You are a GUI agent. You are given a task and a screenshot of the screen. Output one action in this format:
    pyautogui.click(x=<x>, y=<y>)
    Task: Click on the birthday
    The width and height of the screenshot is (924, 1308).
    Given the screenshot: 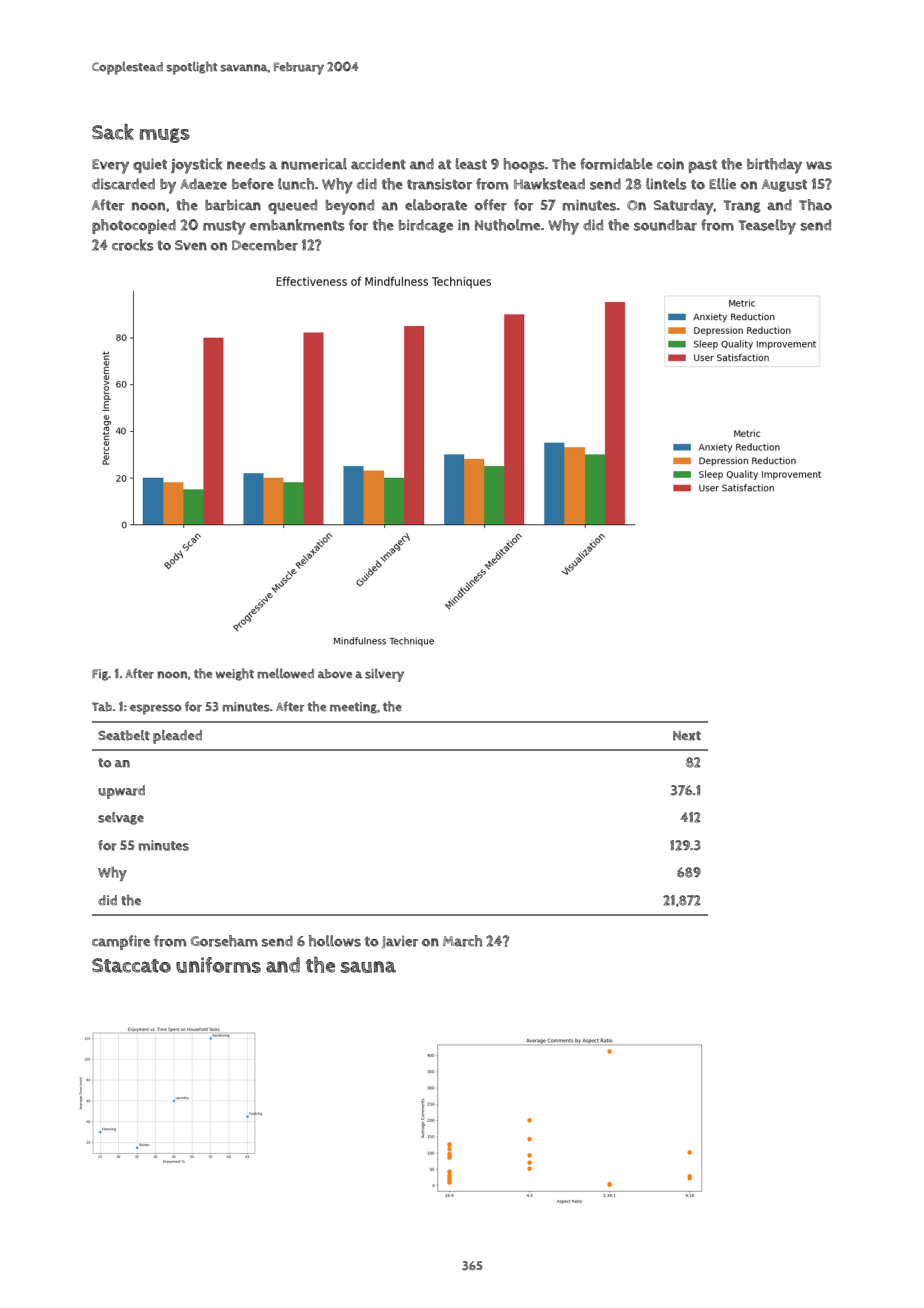 What is the action you would take?
    pyautogui.click(x=774, y=166)
